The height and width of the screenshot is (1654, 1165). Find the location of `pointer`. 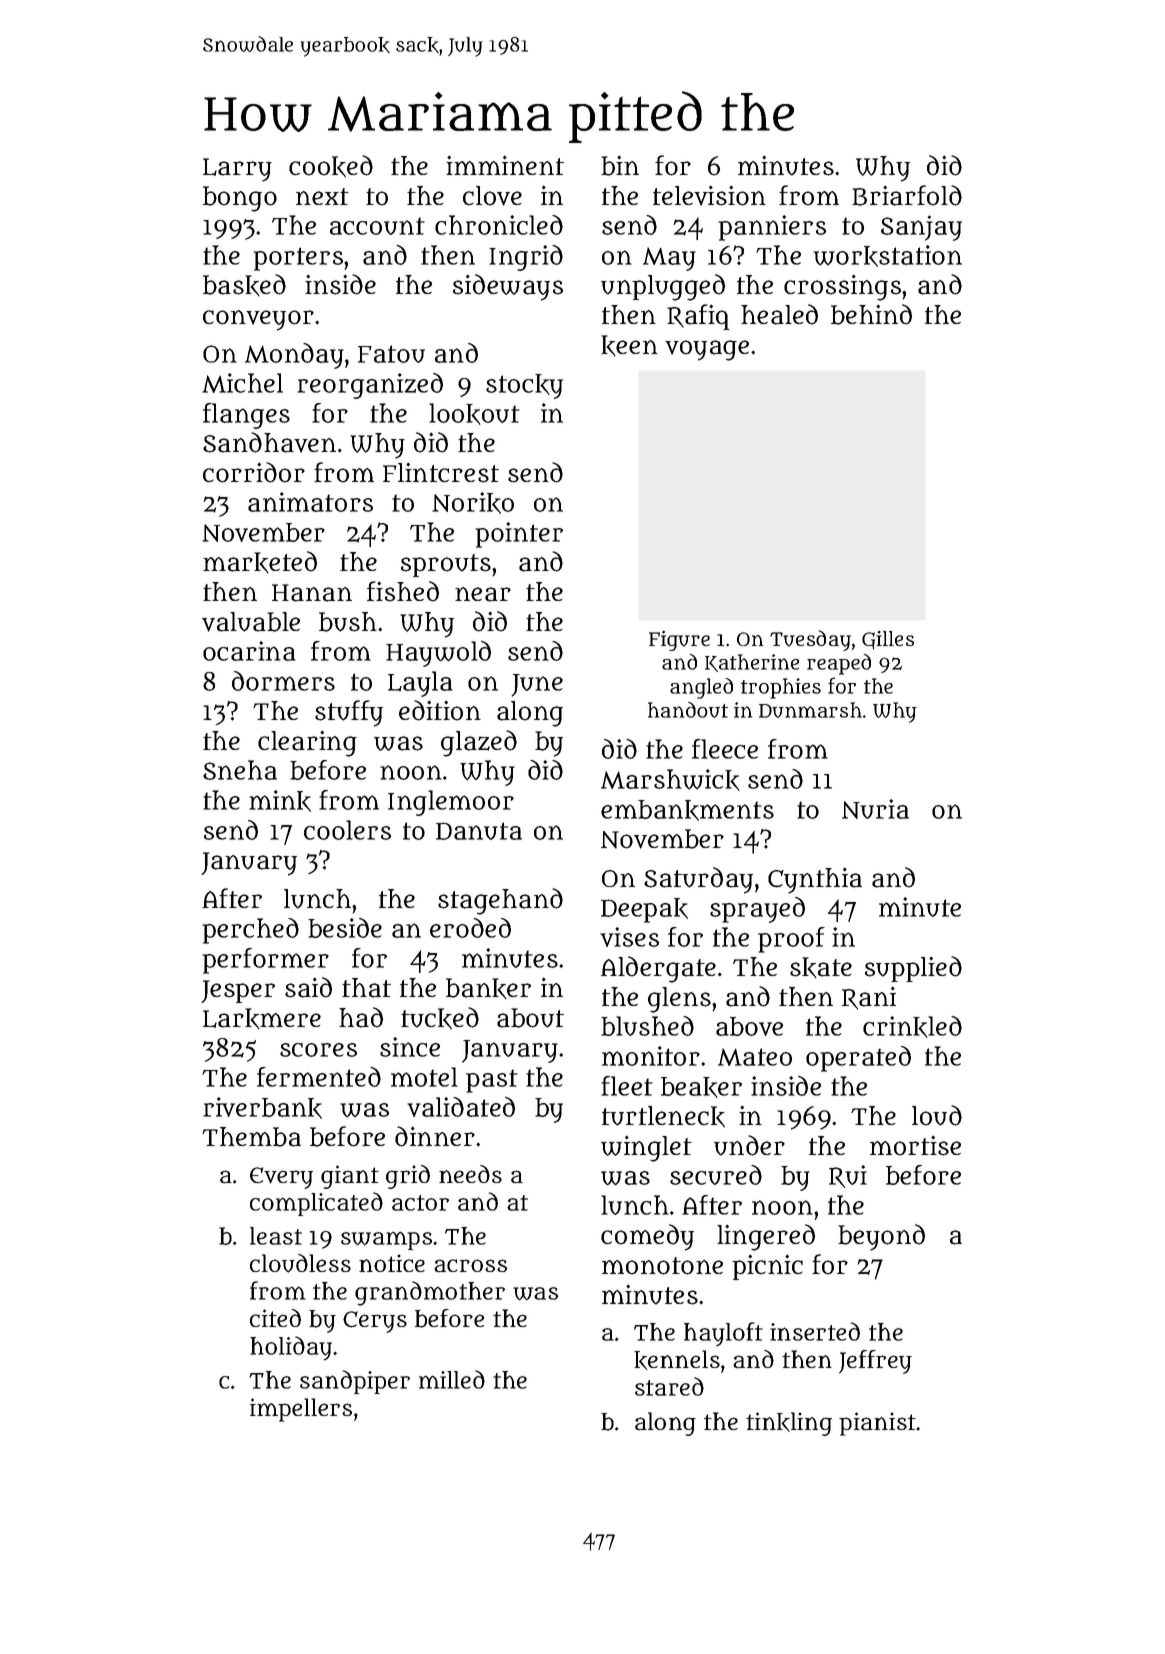

pointer is located at coordinates (519, 535).
